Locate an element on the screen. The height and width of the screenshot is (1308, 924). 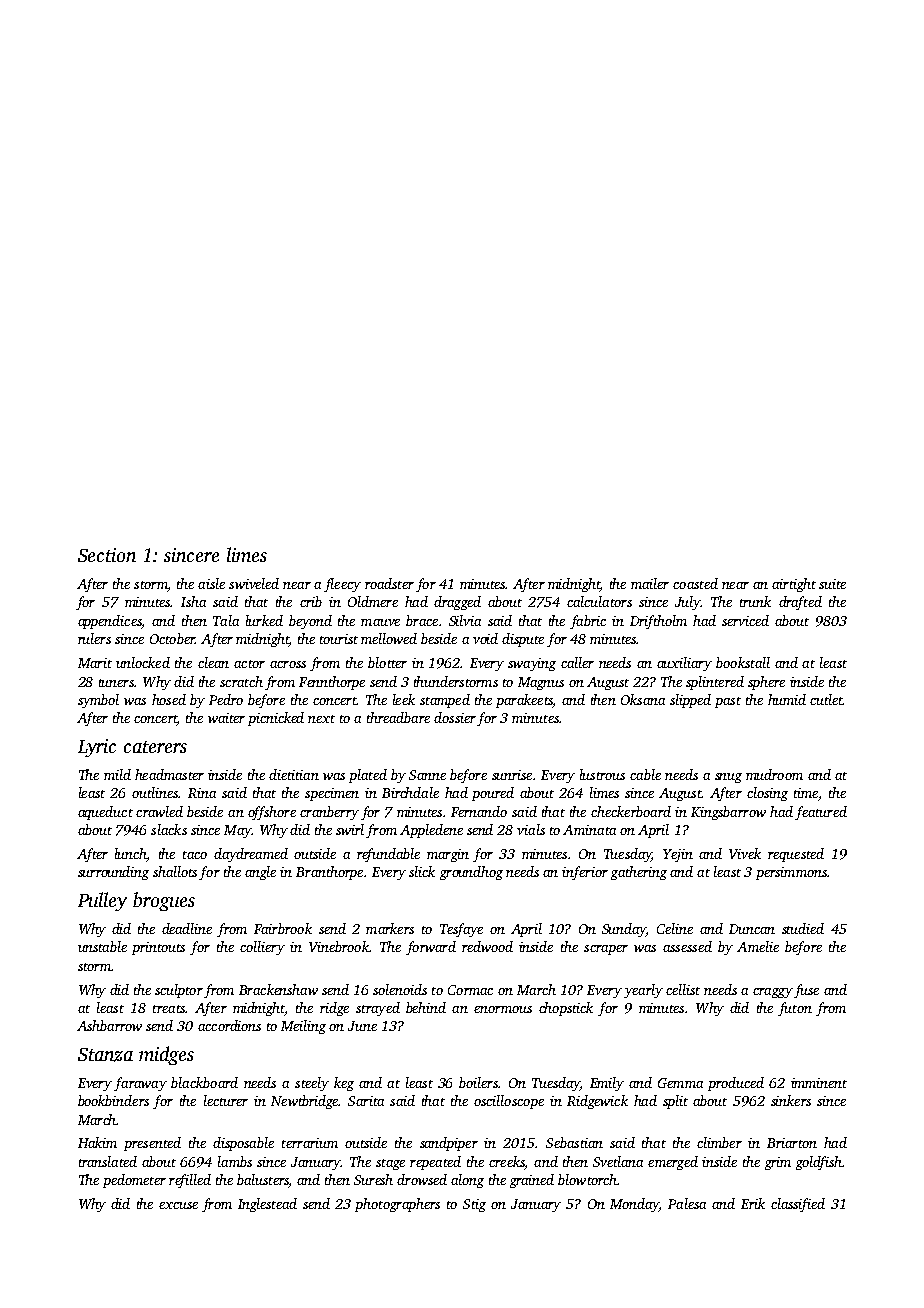
airtight is located at coordinates (794, 585).
